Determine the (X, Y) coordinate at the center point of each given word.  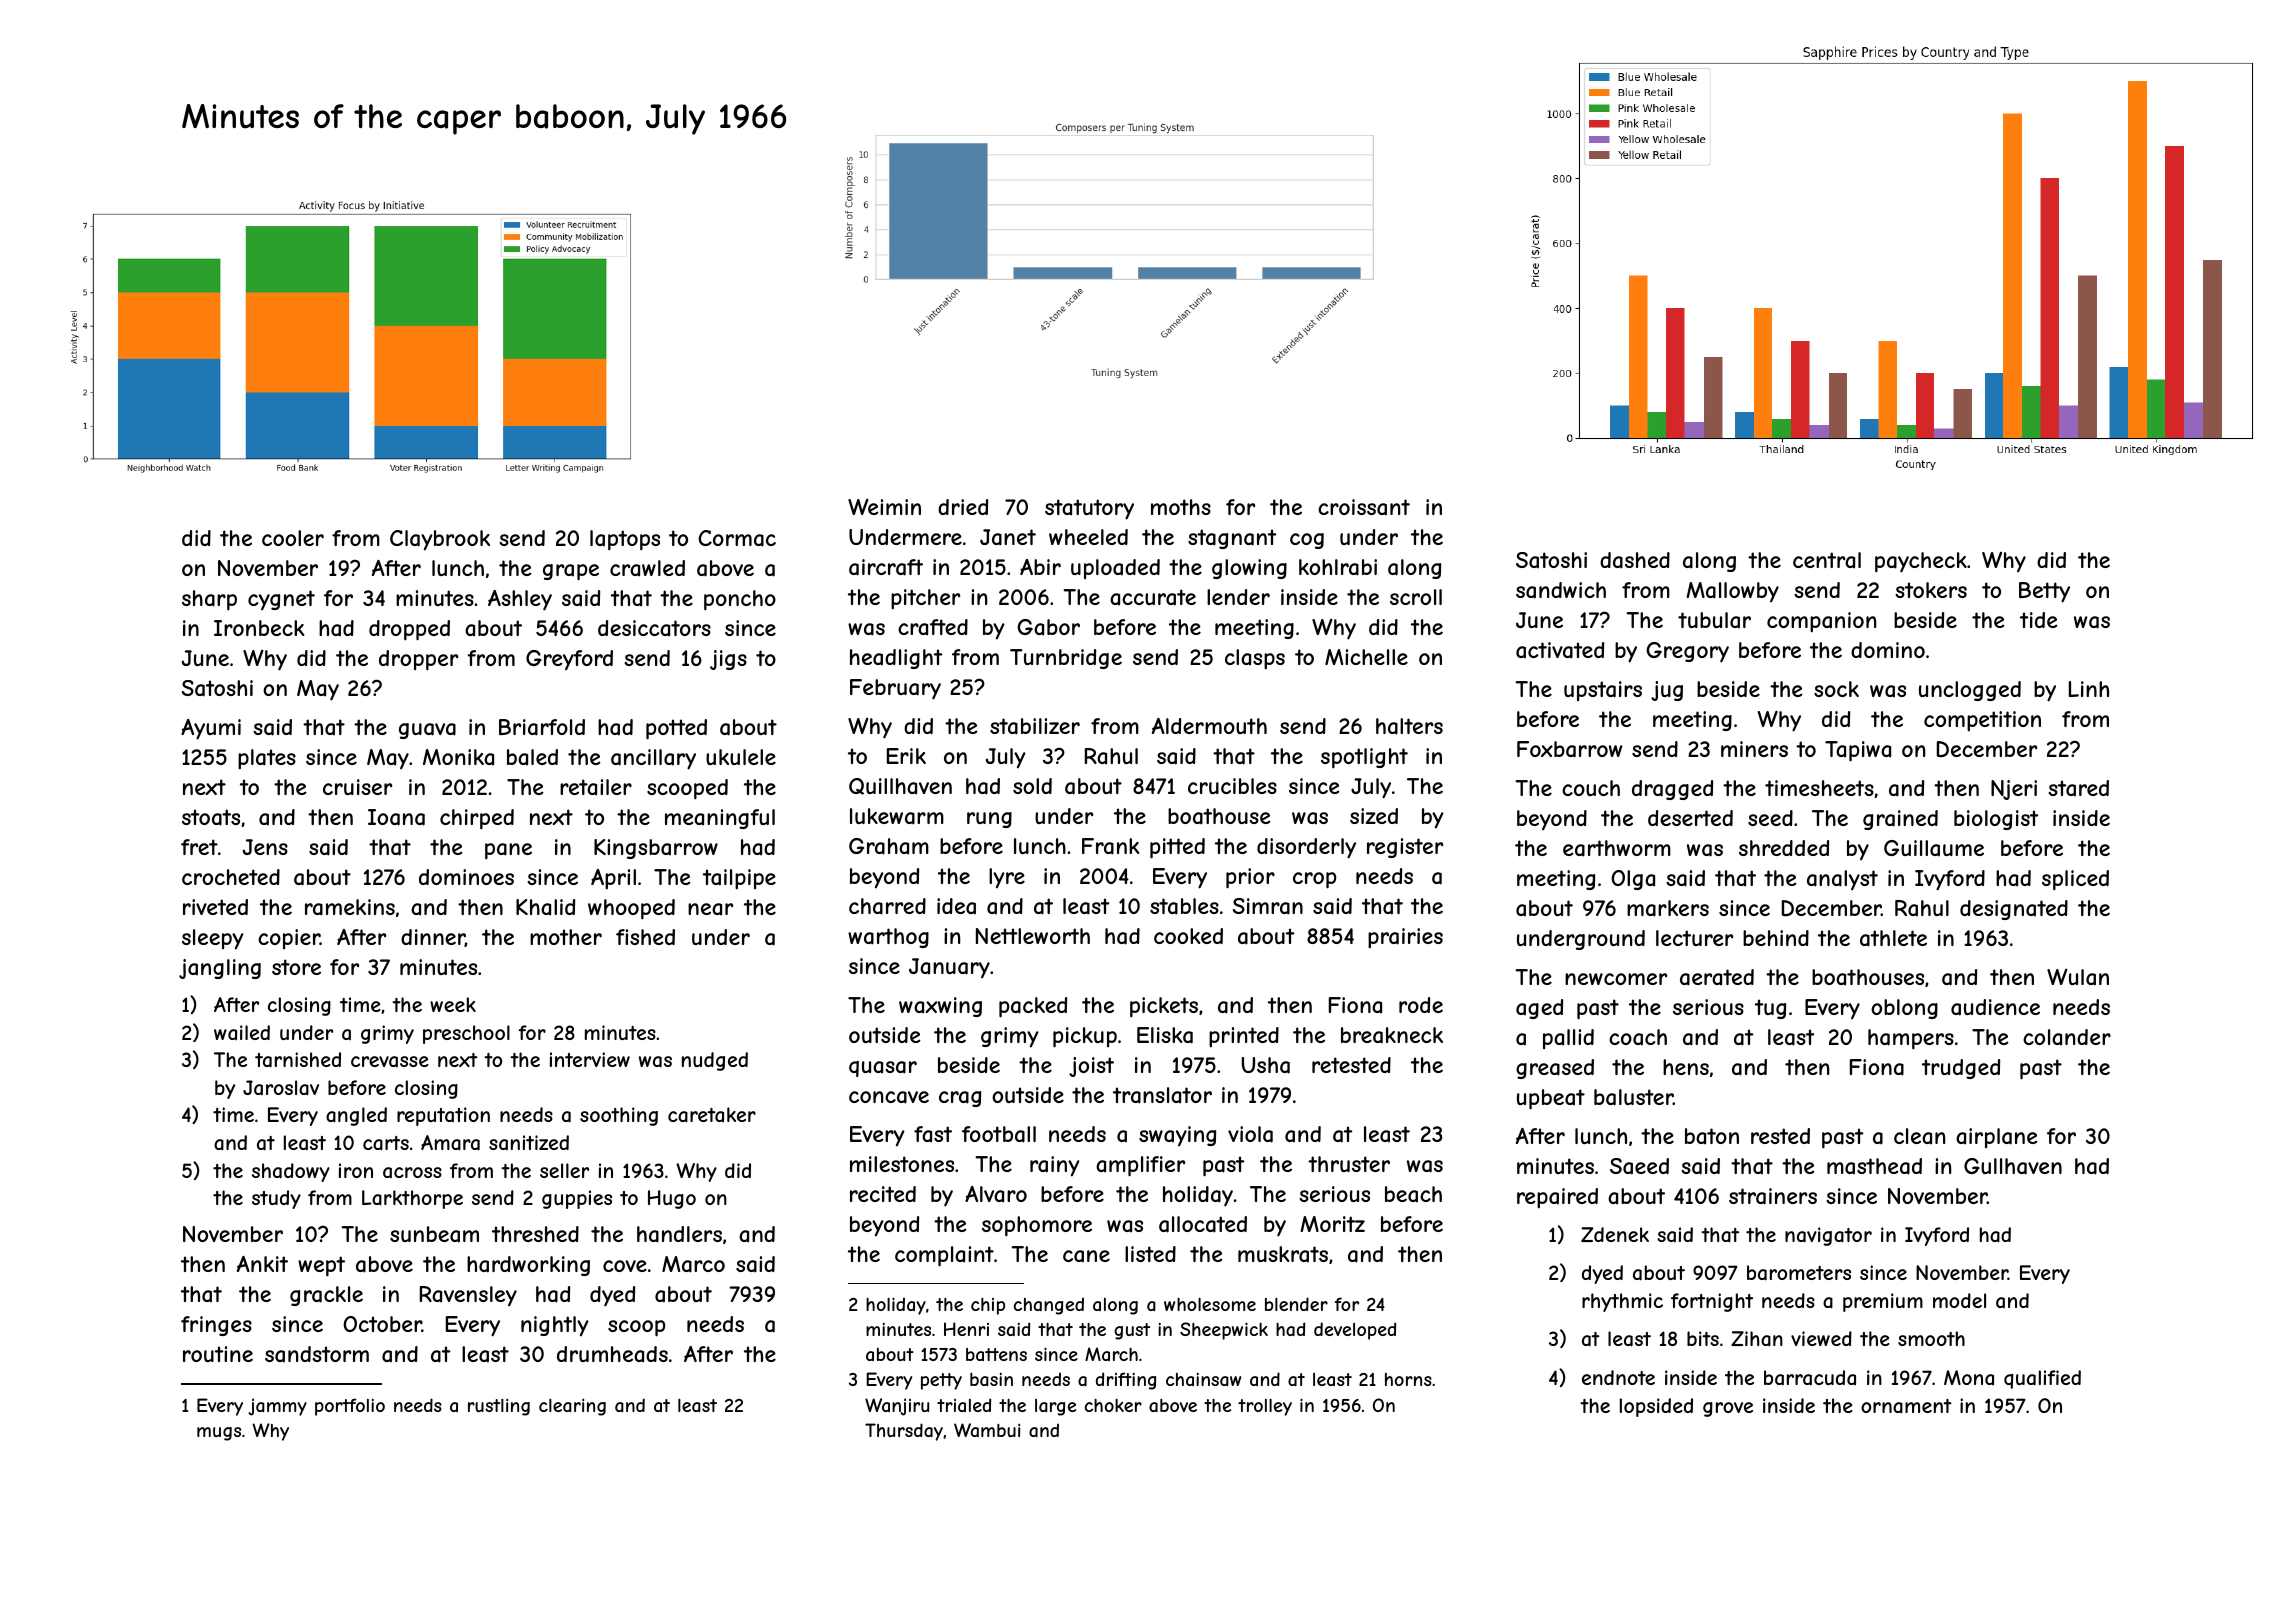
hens (1686, 1067)
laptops (625, 540)
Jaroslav (281, 1088)
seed (1770, 818)
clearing (572, 1407)
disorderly (1306, 848)
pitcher (925, 599)
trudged (1961, 1069)
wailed (242, 1032)
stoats (211, 817)
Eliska (1165, 1035)
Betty (2044, 592)
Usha (1265, 1065)
